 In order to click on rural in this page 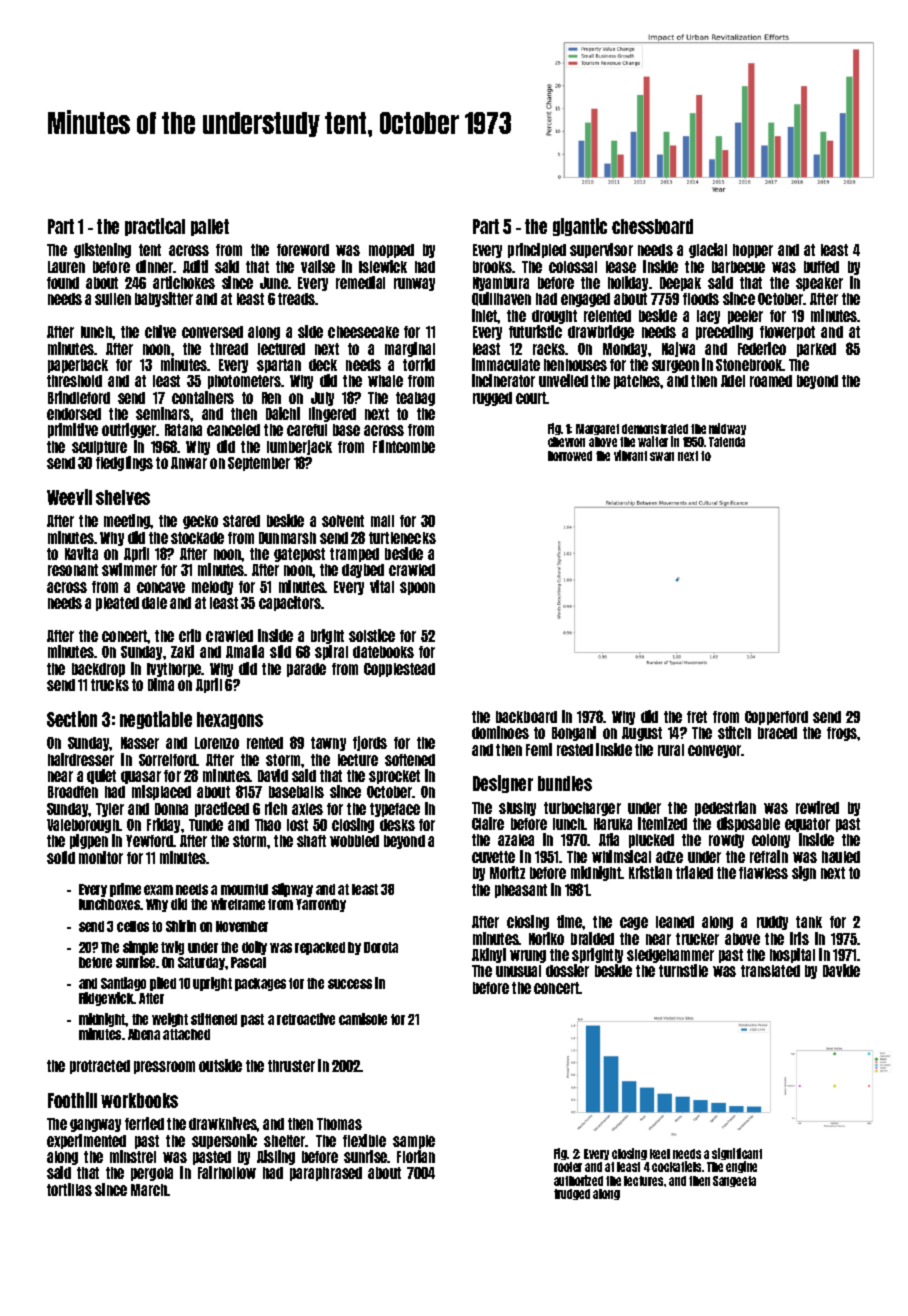, I will do `click(671, 750)`.
